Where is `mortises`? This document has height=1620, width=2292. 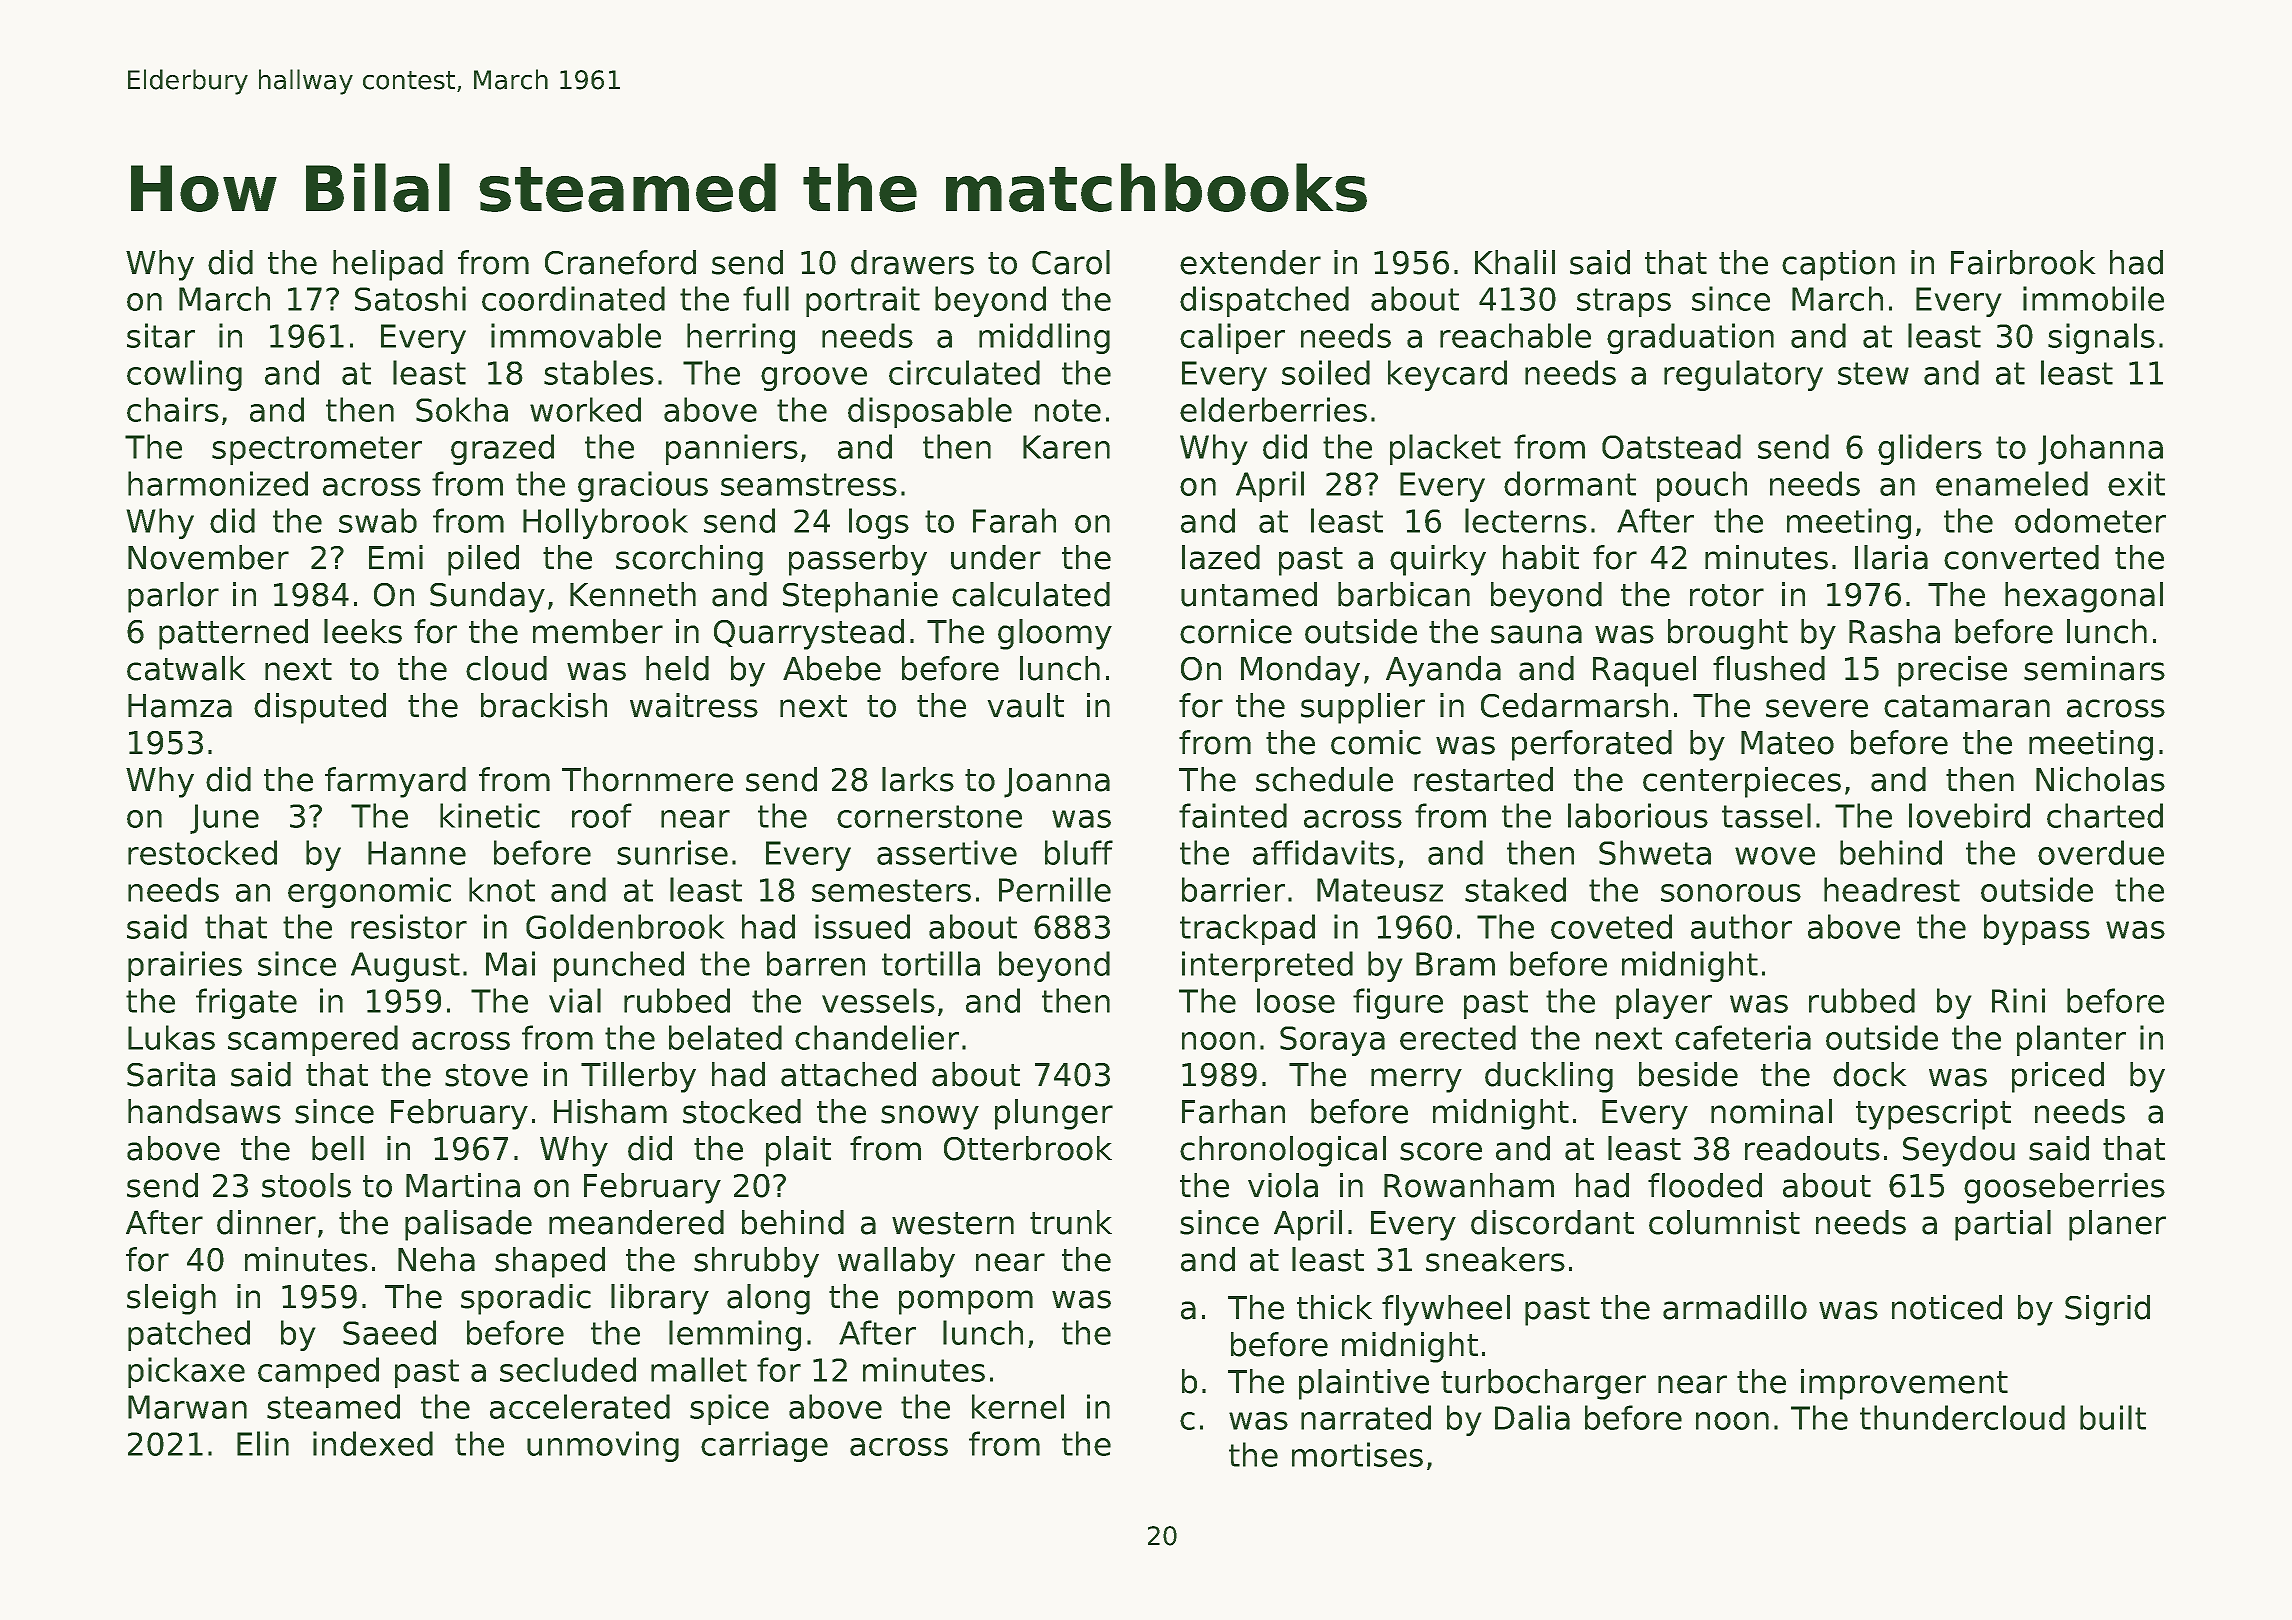 mortises is located at coordinates (1357, 1454).
